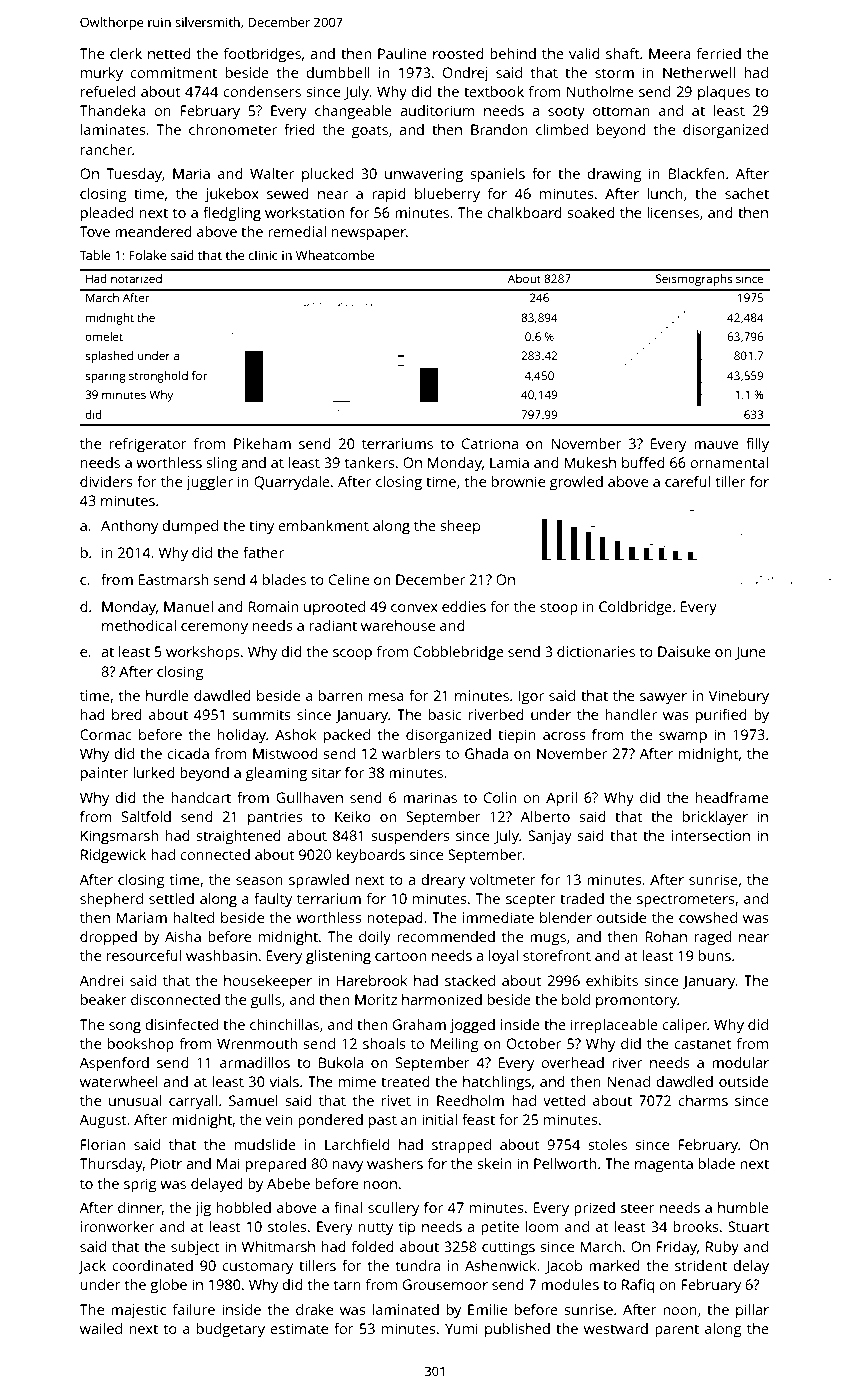  What do you see at coordinates (129, 527) in the page?
I see `Anthony` at bounding box center [129, 527].
